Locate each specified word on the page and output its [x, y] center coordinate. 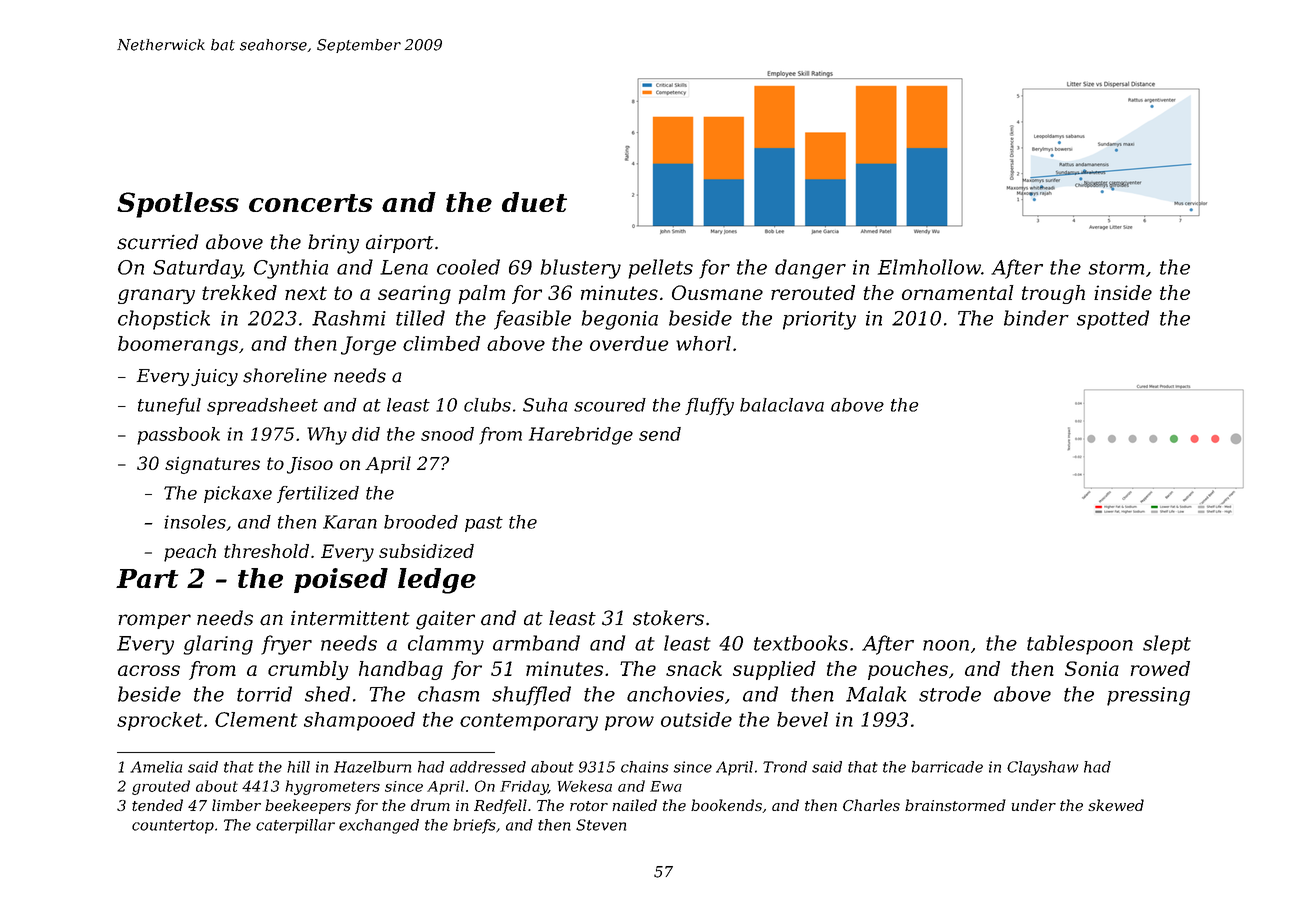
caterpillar [295, 826]
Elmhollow [929, 267]
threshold [266, 551]
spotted [1113, 320]
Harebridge [581, 436]
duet [534, 202]
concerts [311, 203]
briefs [474, 826]
